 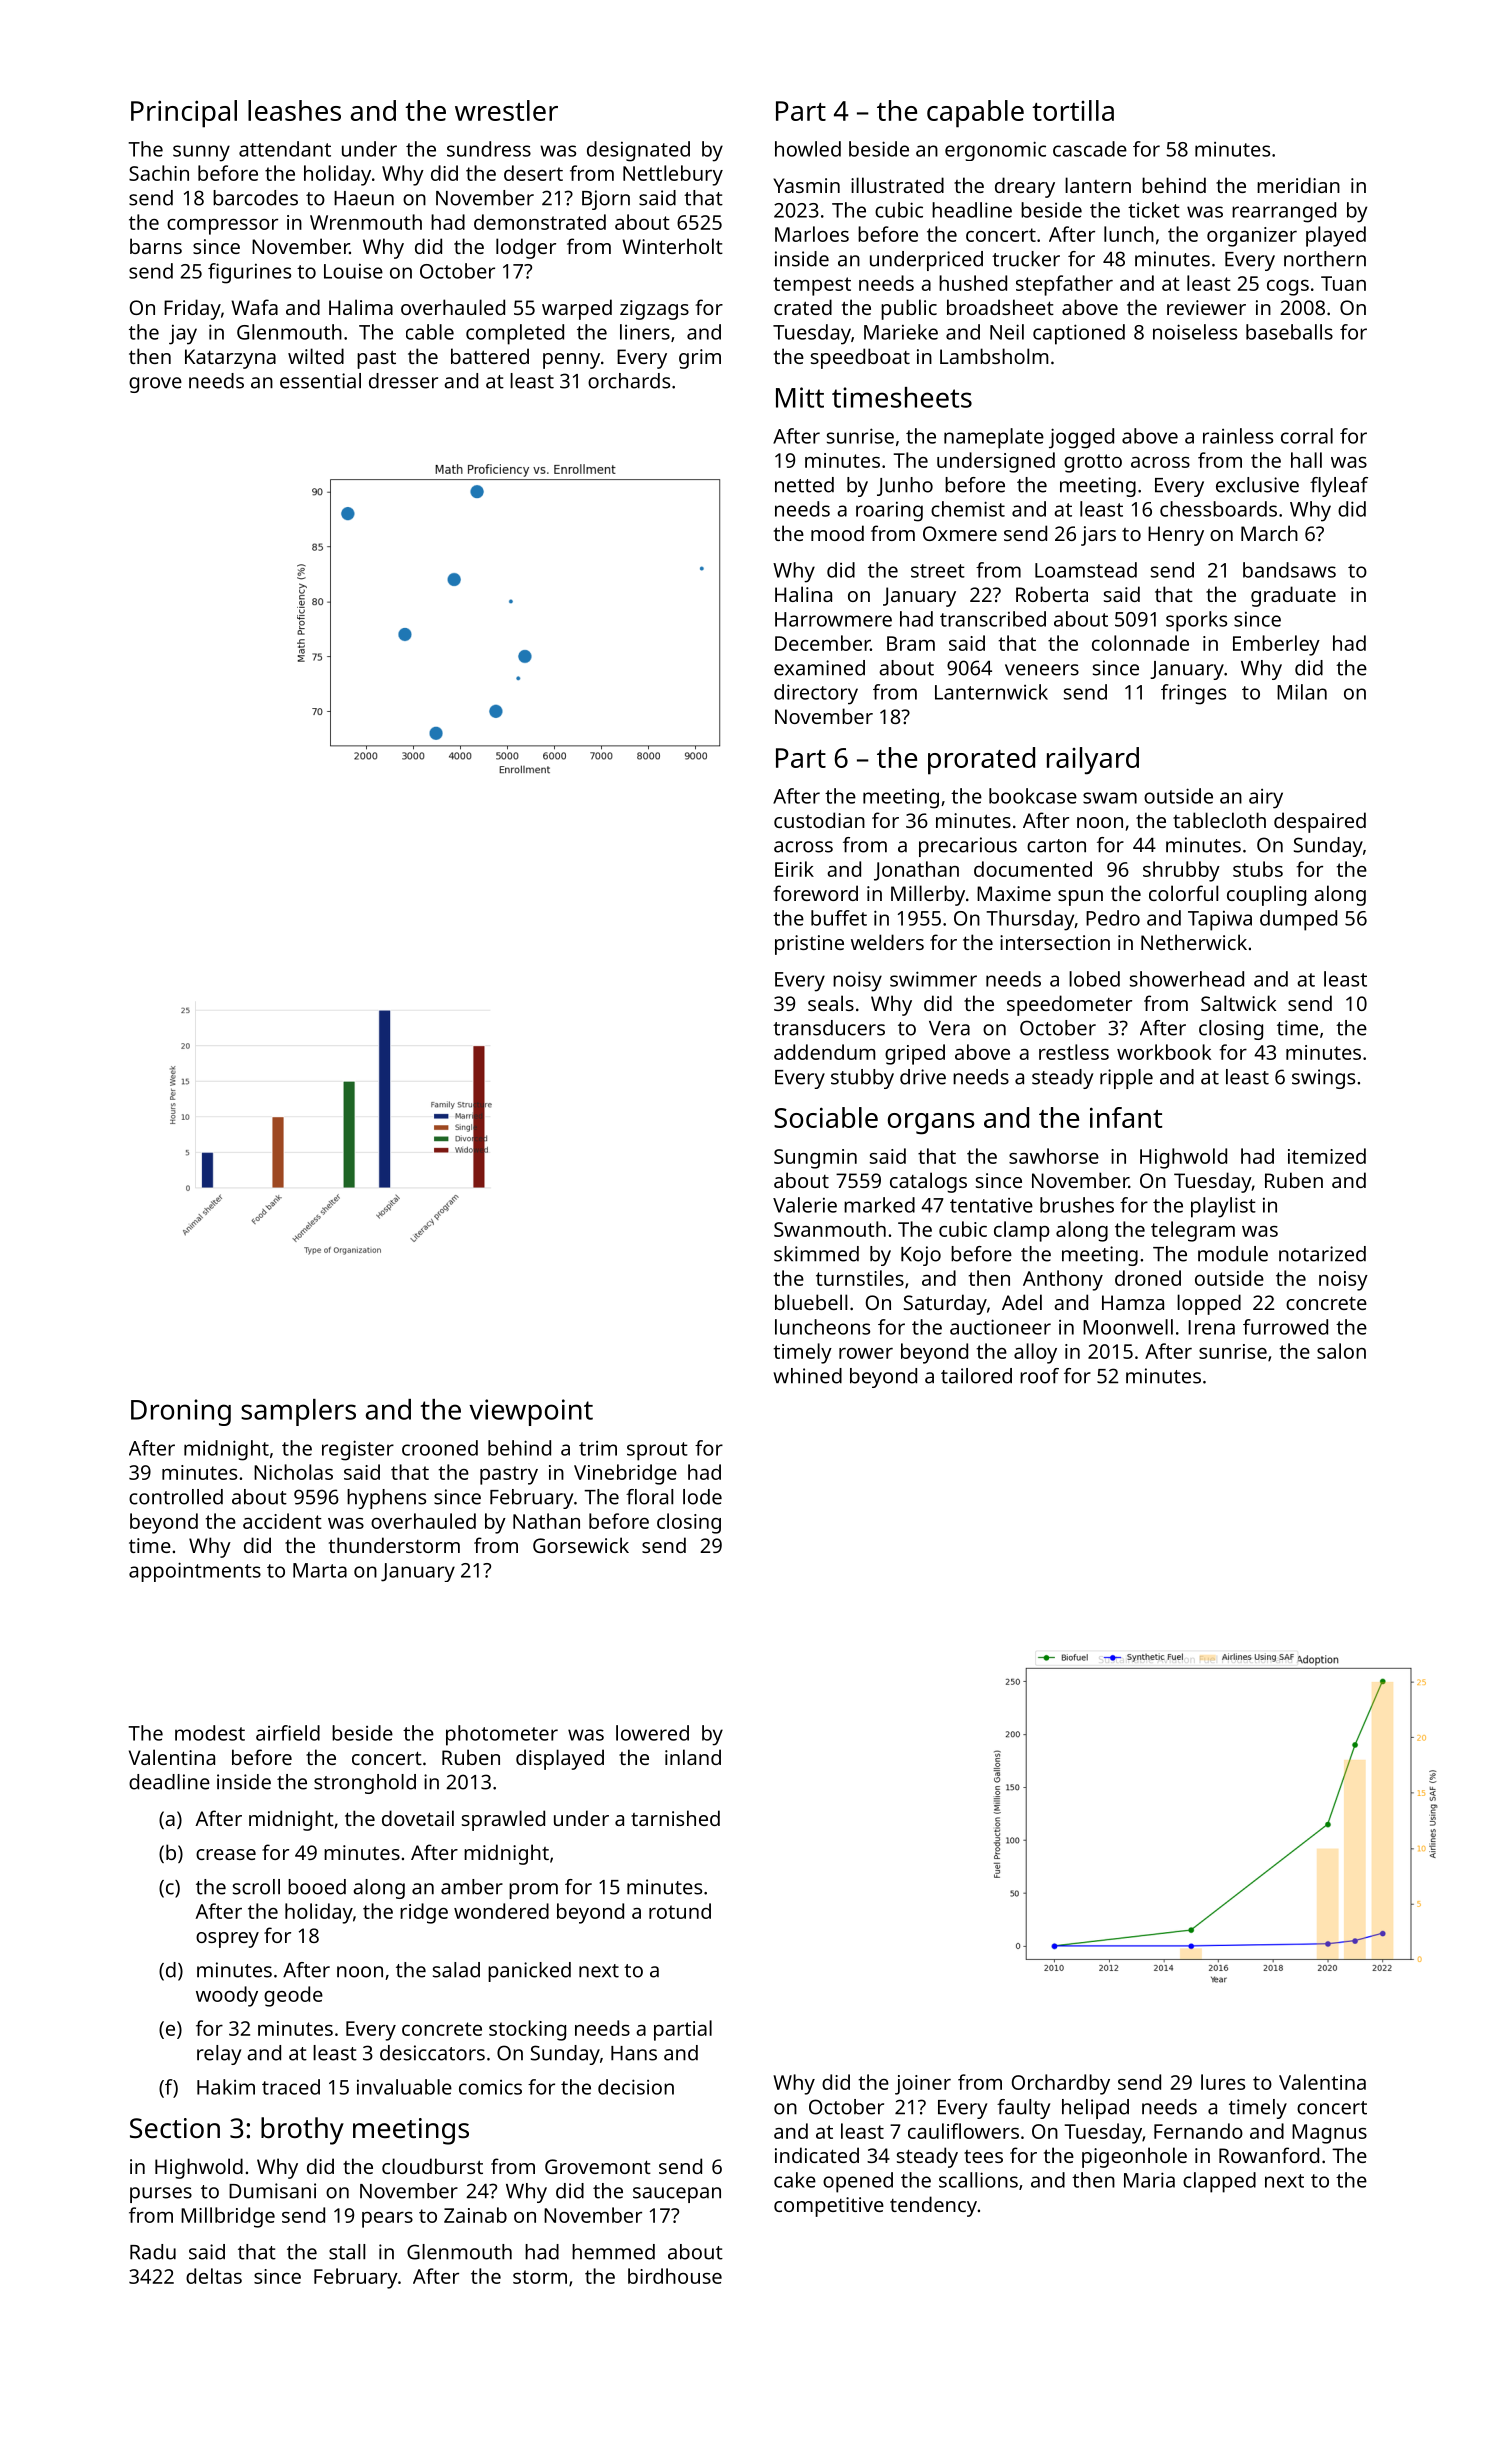 What do you see at coordinates (347, 2252) in the page?
I see `stall` at bounding box center [347, 2252].
